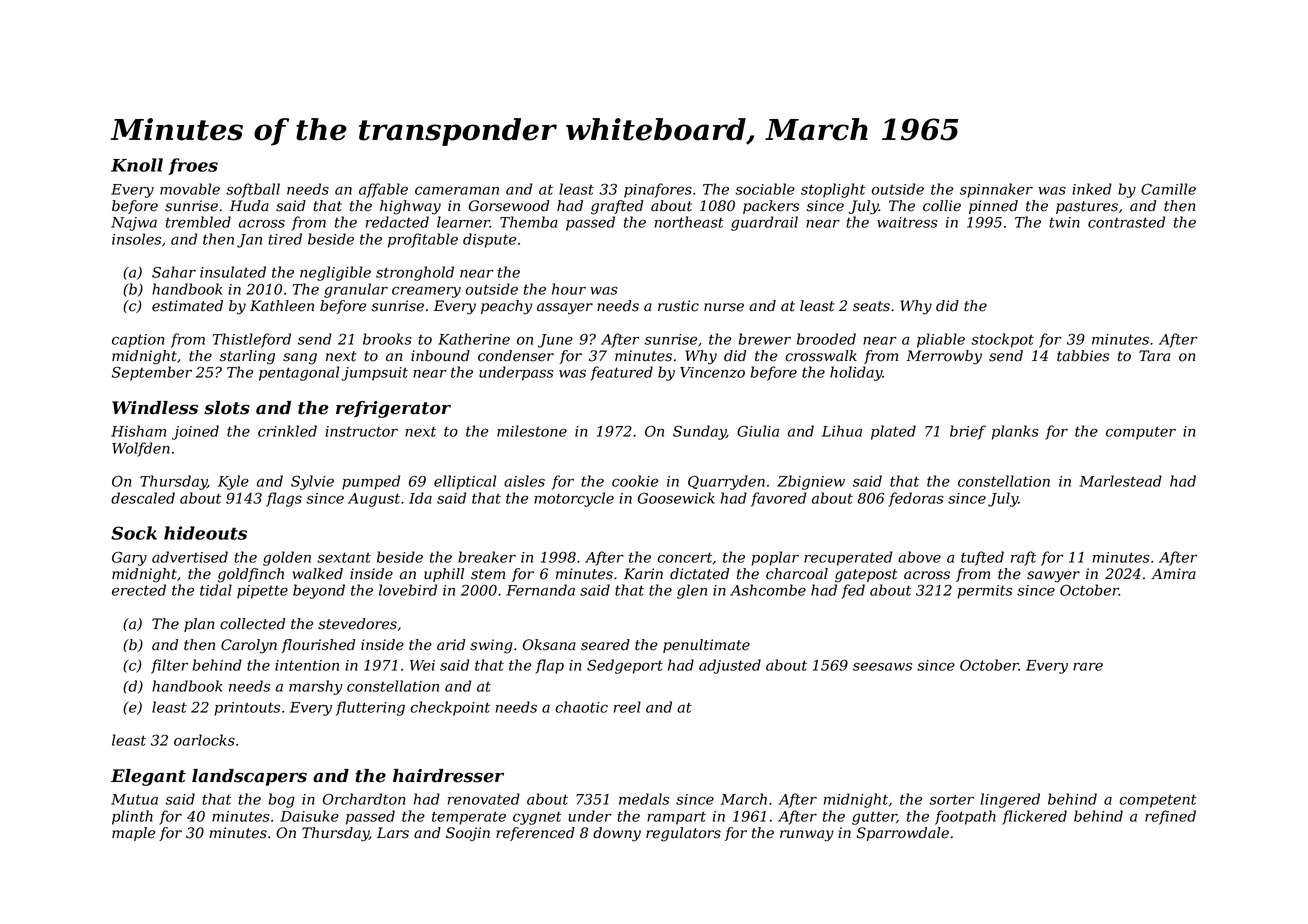  What do you see at coordinates (408, 590) in the screenshot?
I see `lovebird` at bounding box center [408, 590].
